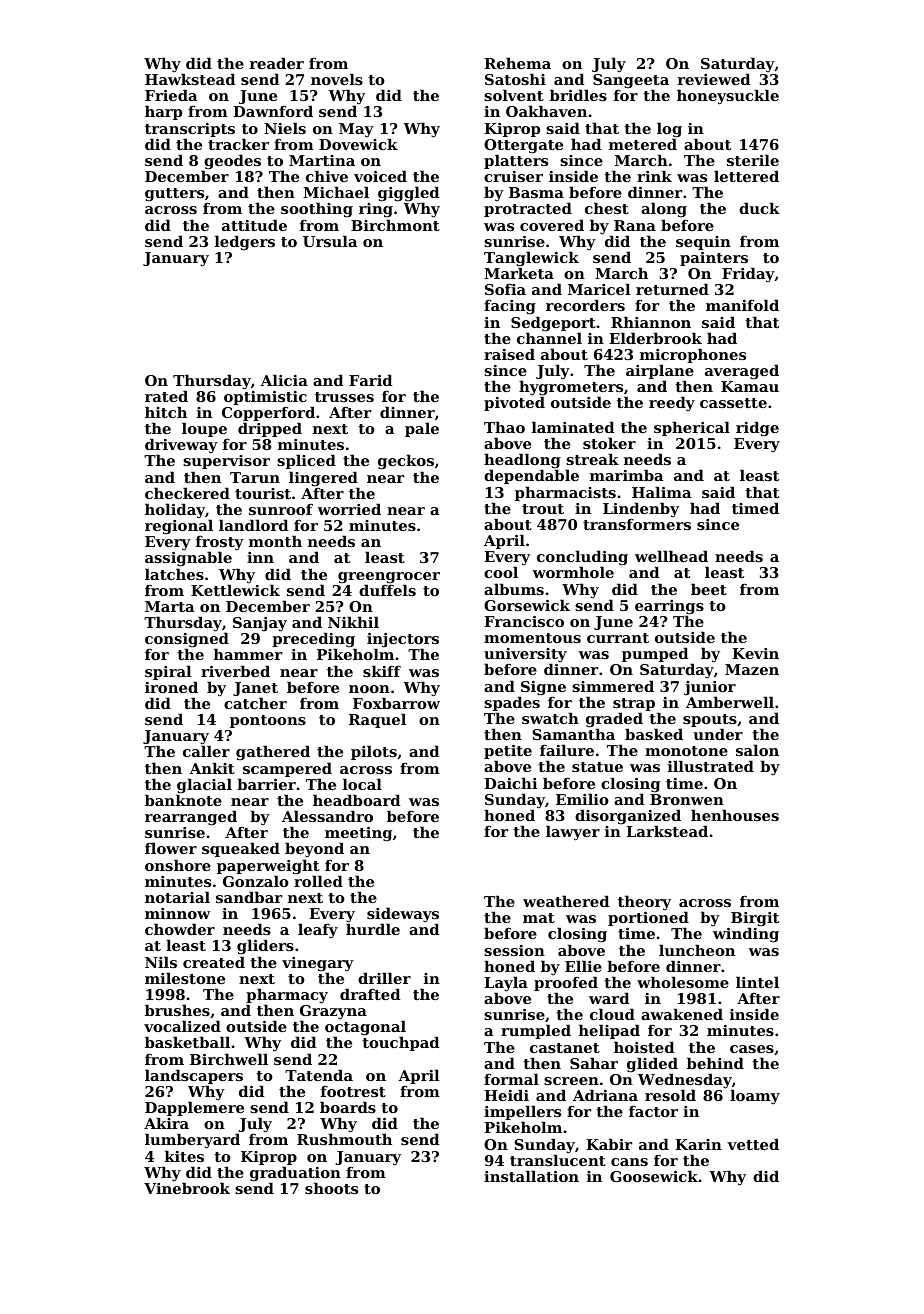 This screenshot has height=1314, width=924. What do you see at coordinates (692, 428) in the screenshot?
I see `spherical` at bounding box center [692, 428].
